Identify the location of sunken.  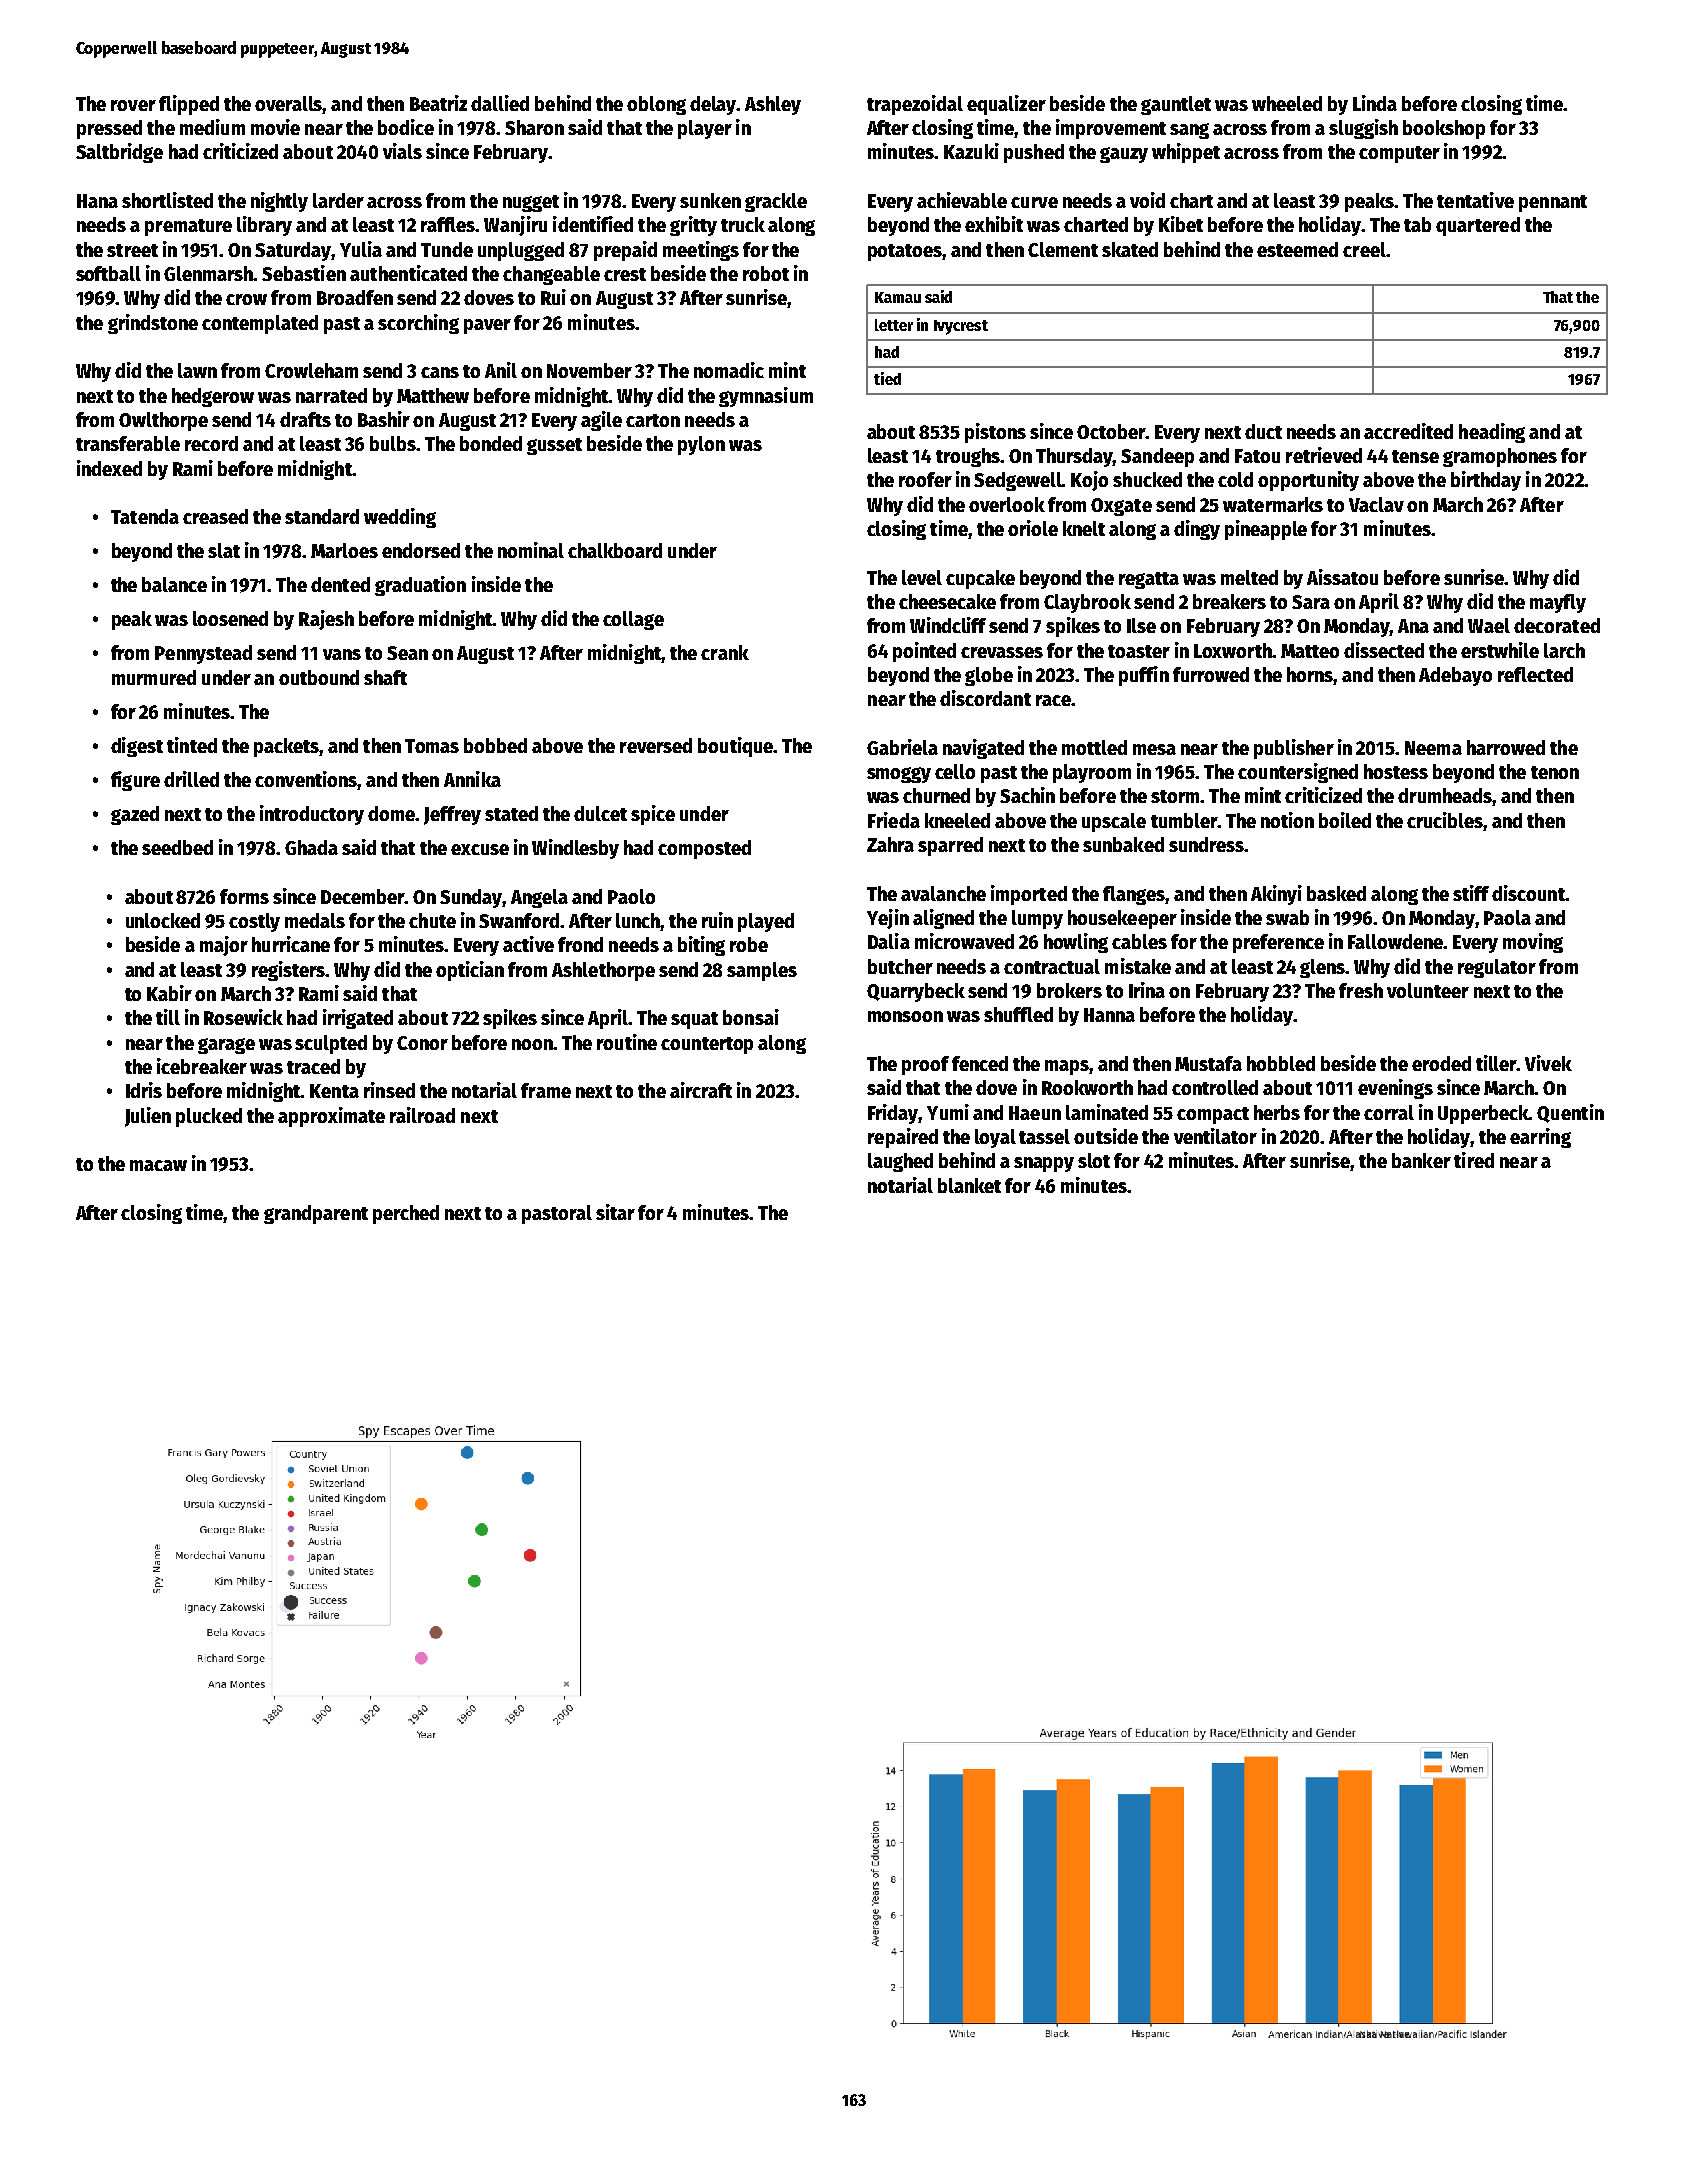
(710, 200).
